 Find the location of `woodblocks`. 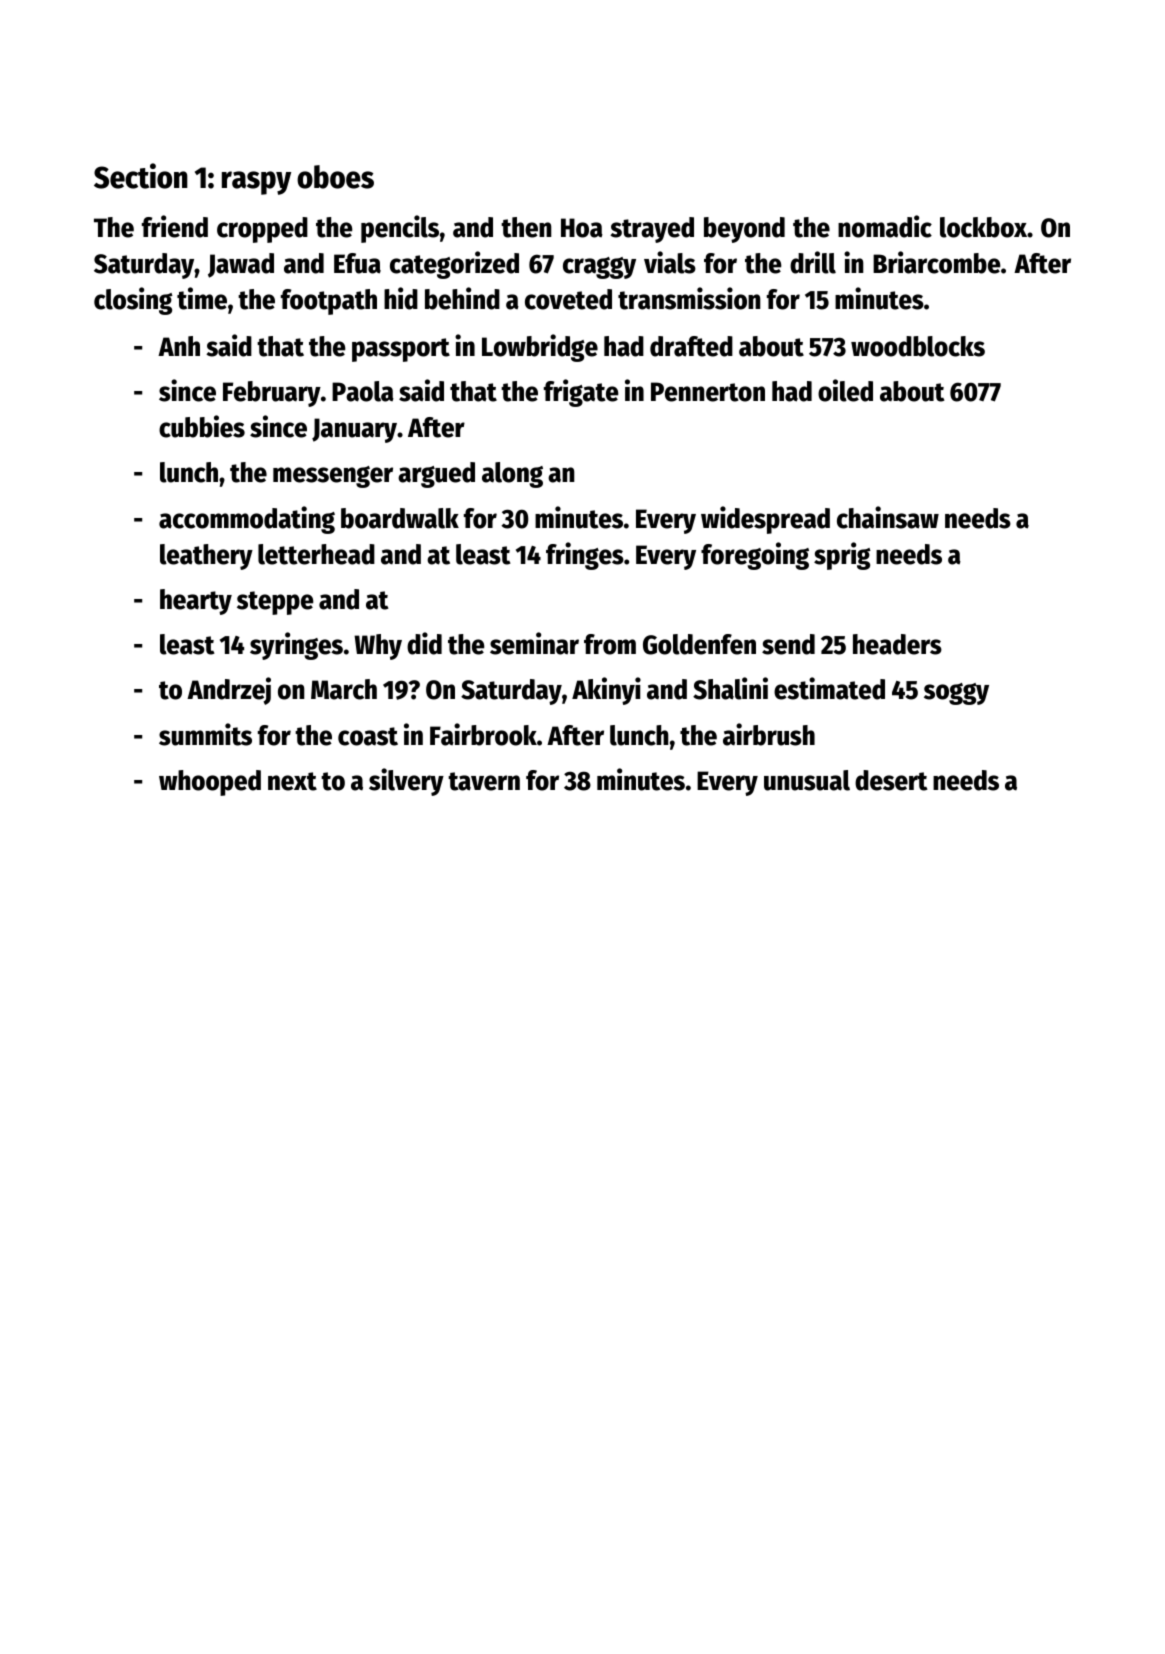

woodblocks is located at coordinates (918, 346).
